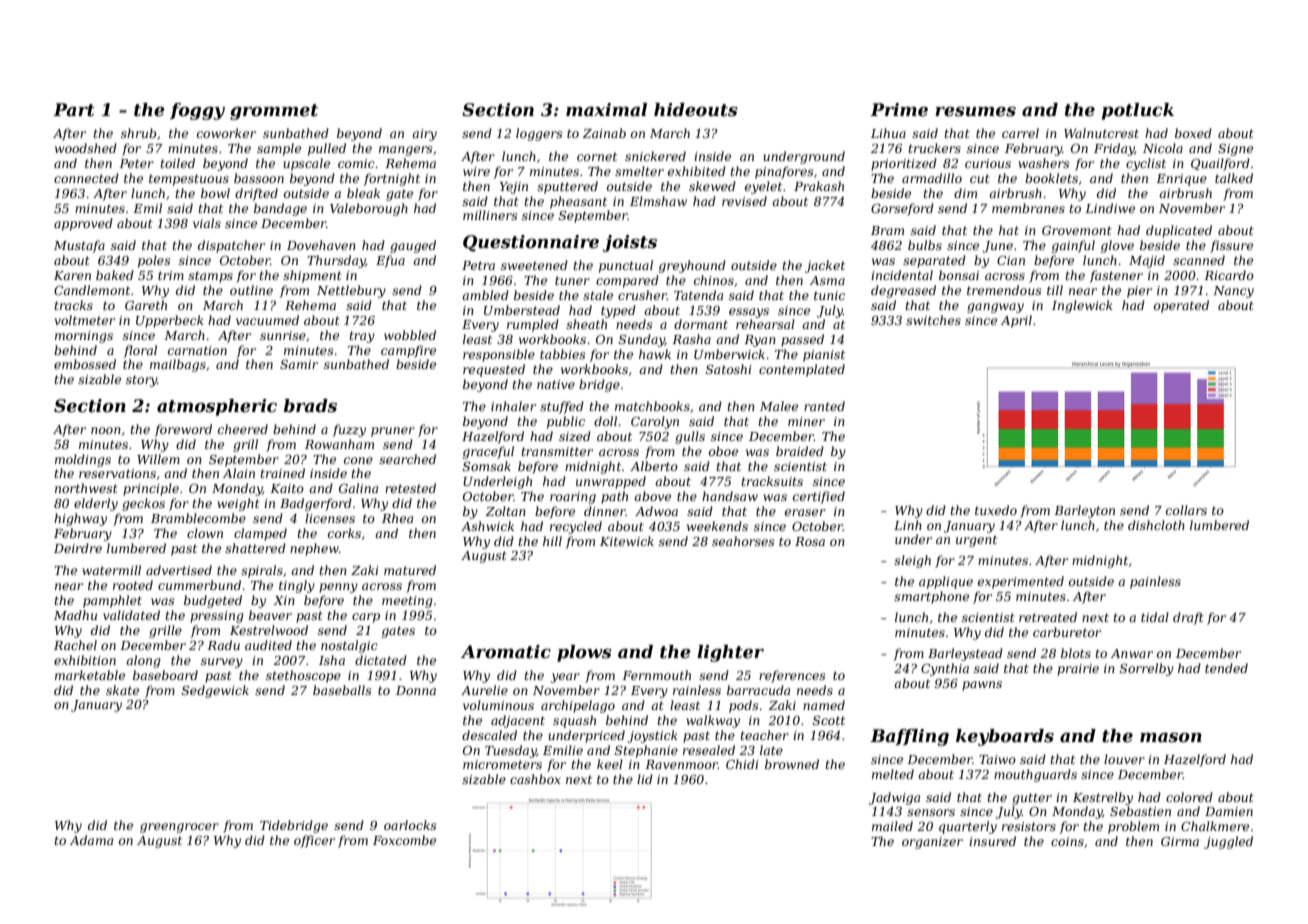 This screenshot has width=1308, height=924. I want to click on foggy, so click(197, 111).
